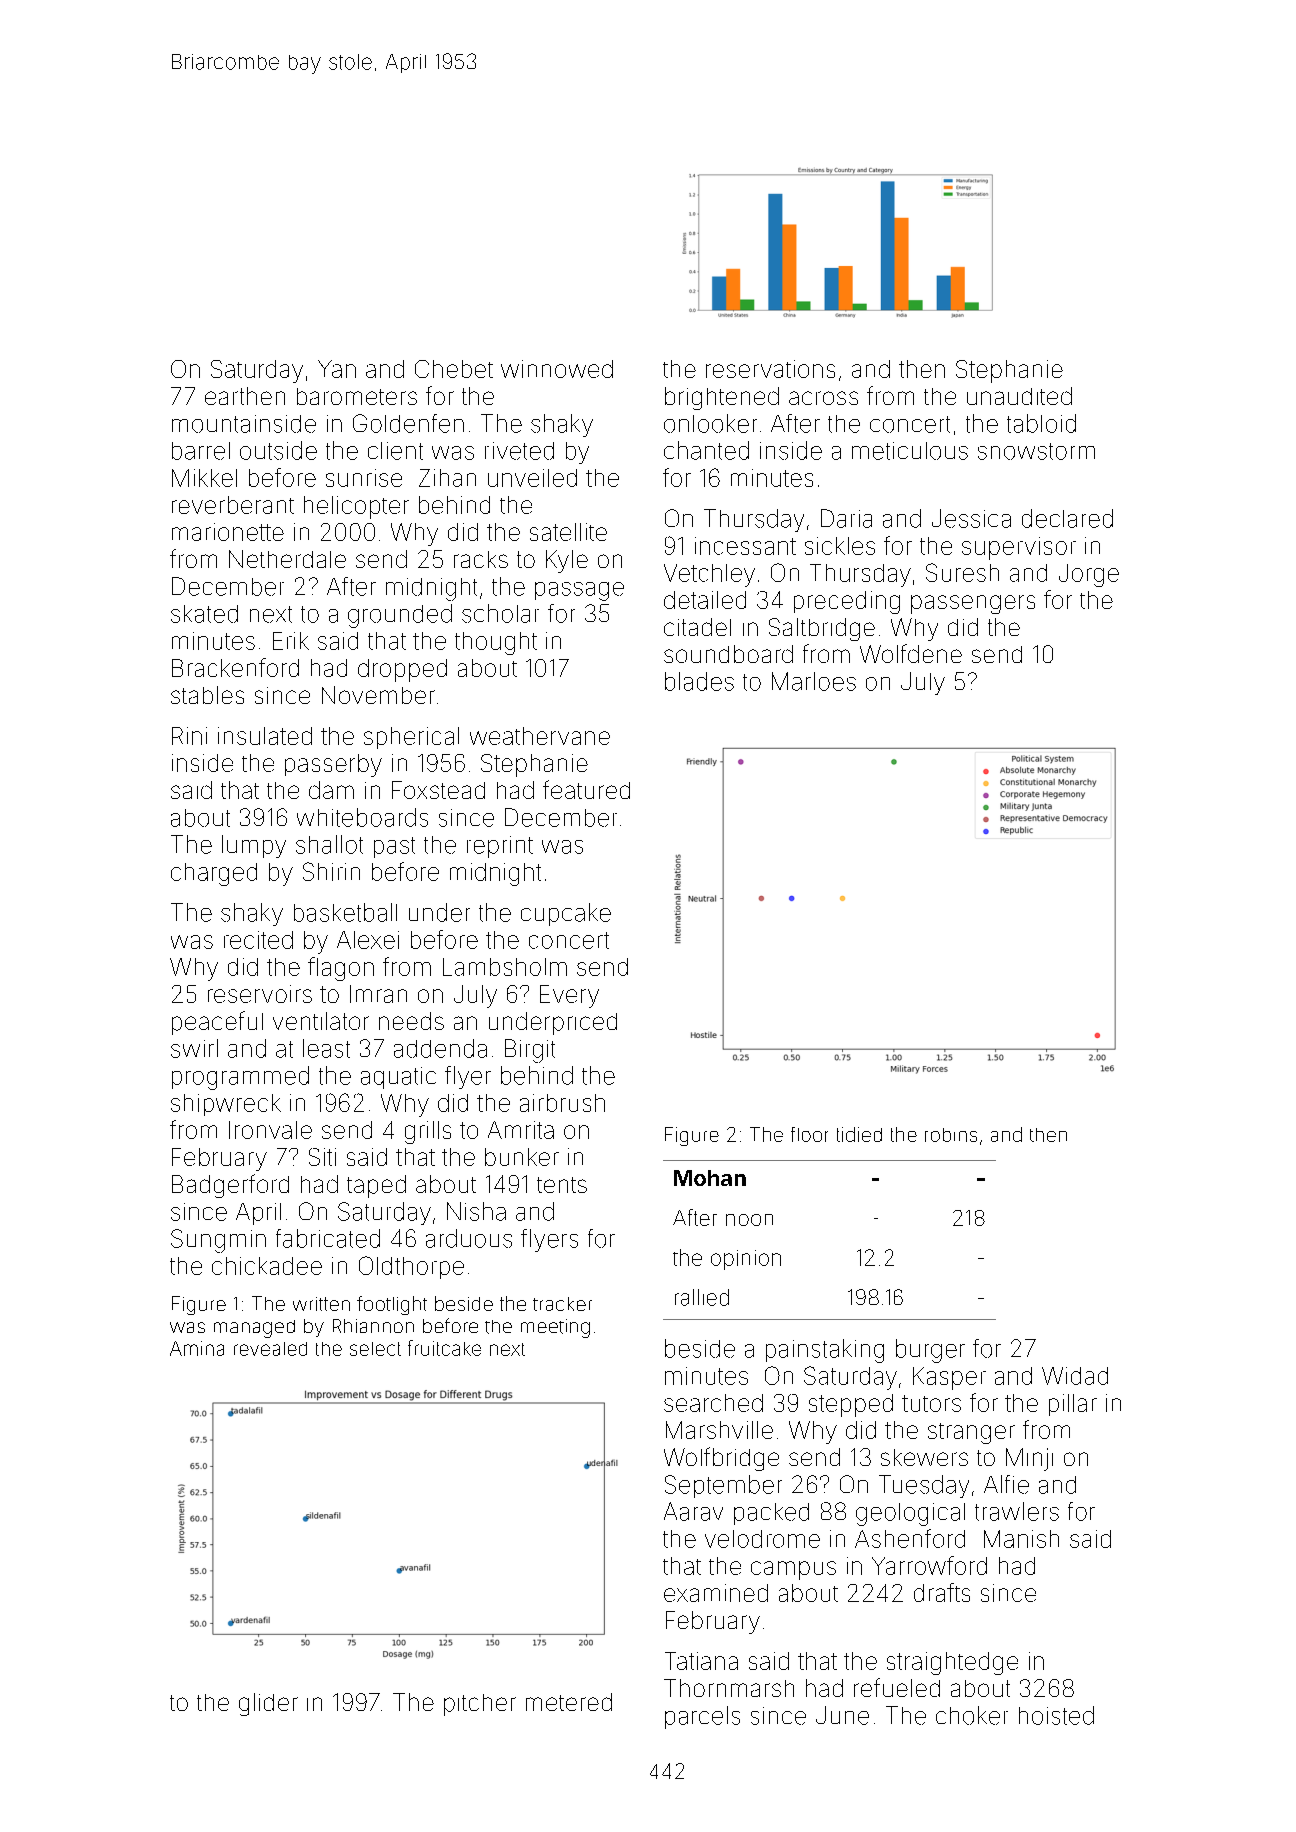  I want to click on floor, so click(809, 1134).
